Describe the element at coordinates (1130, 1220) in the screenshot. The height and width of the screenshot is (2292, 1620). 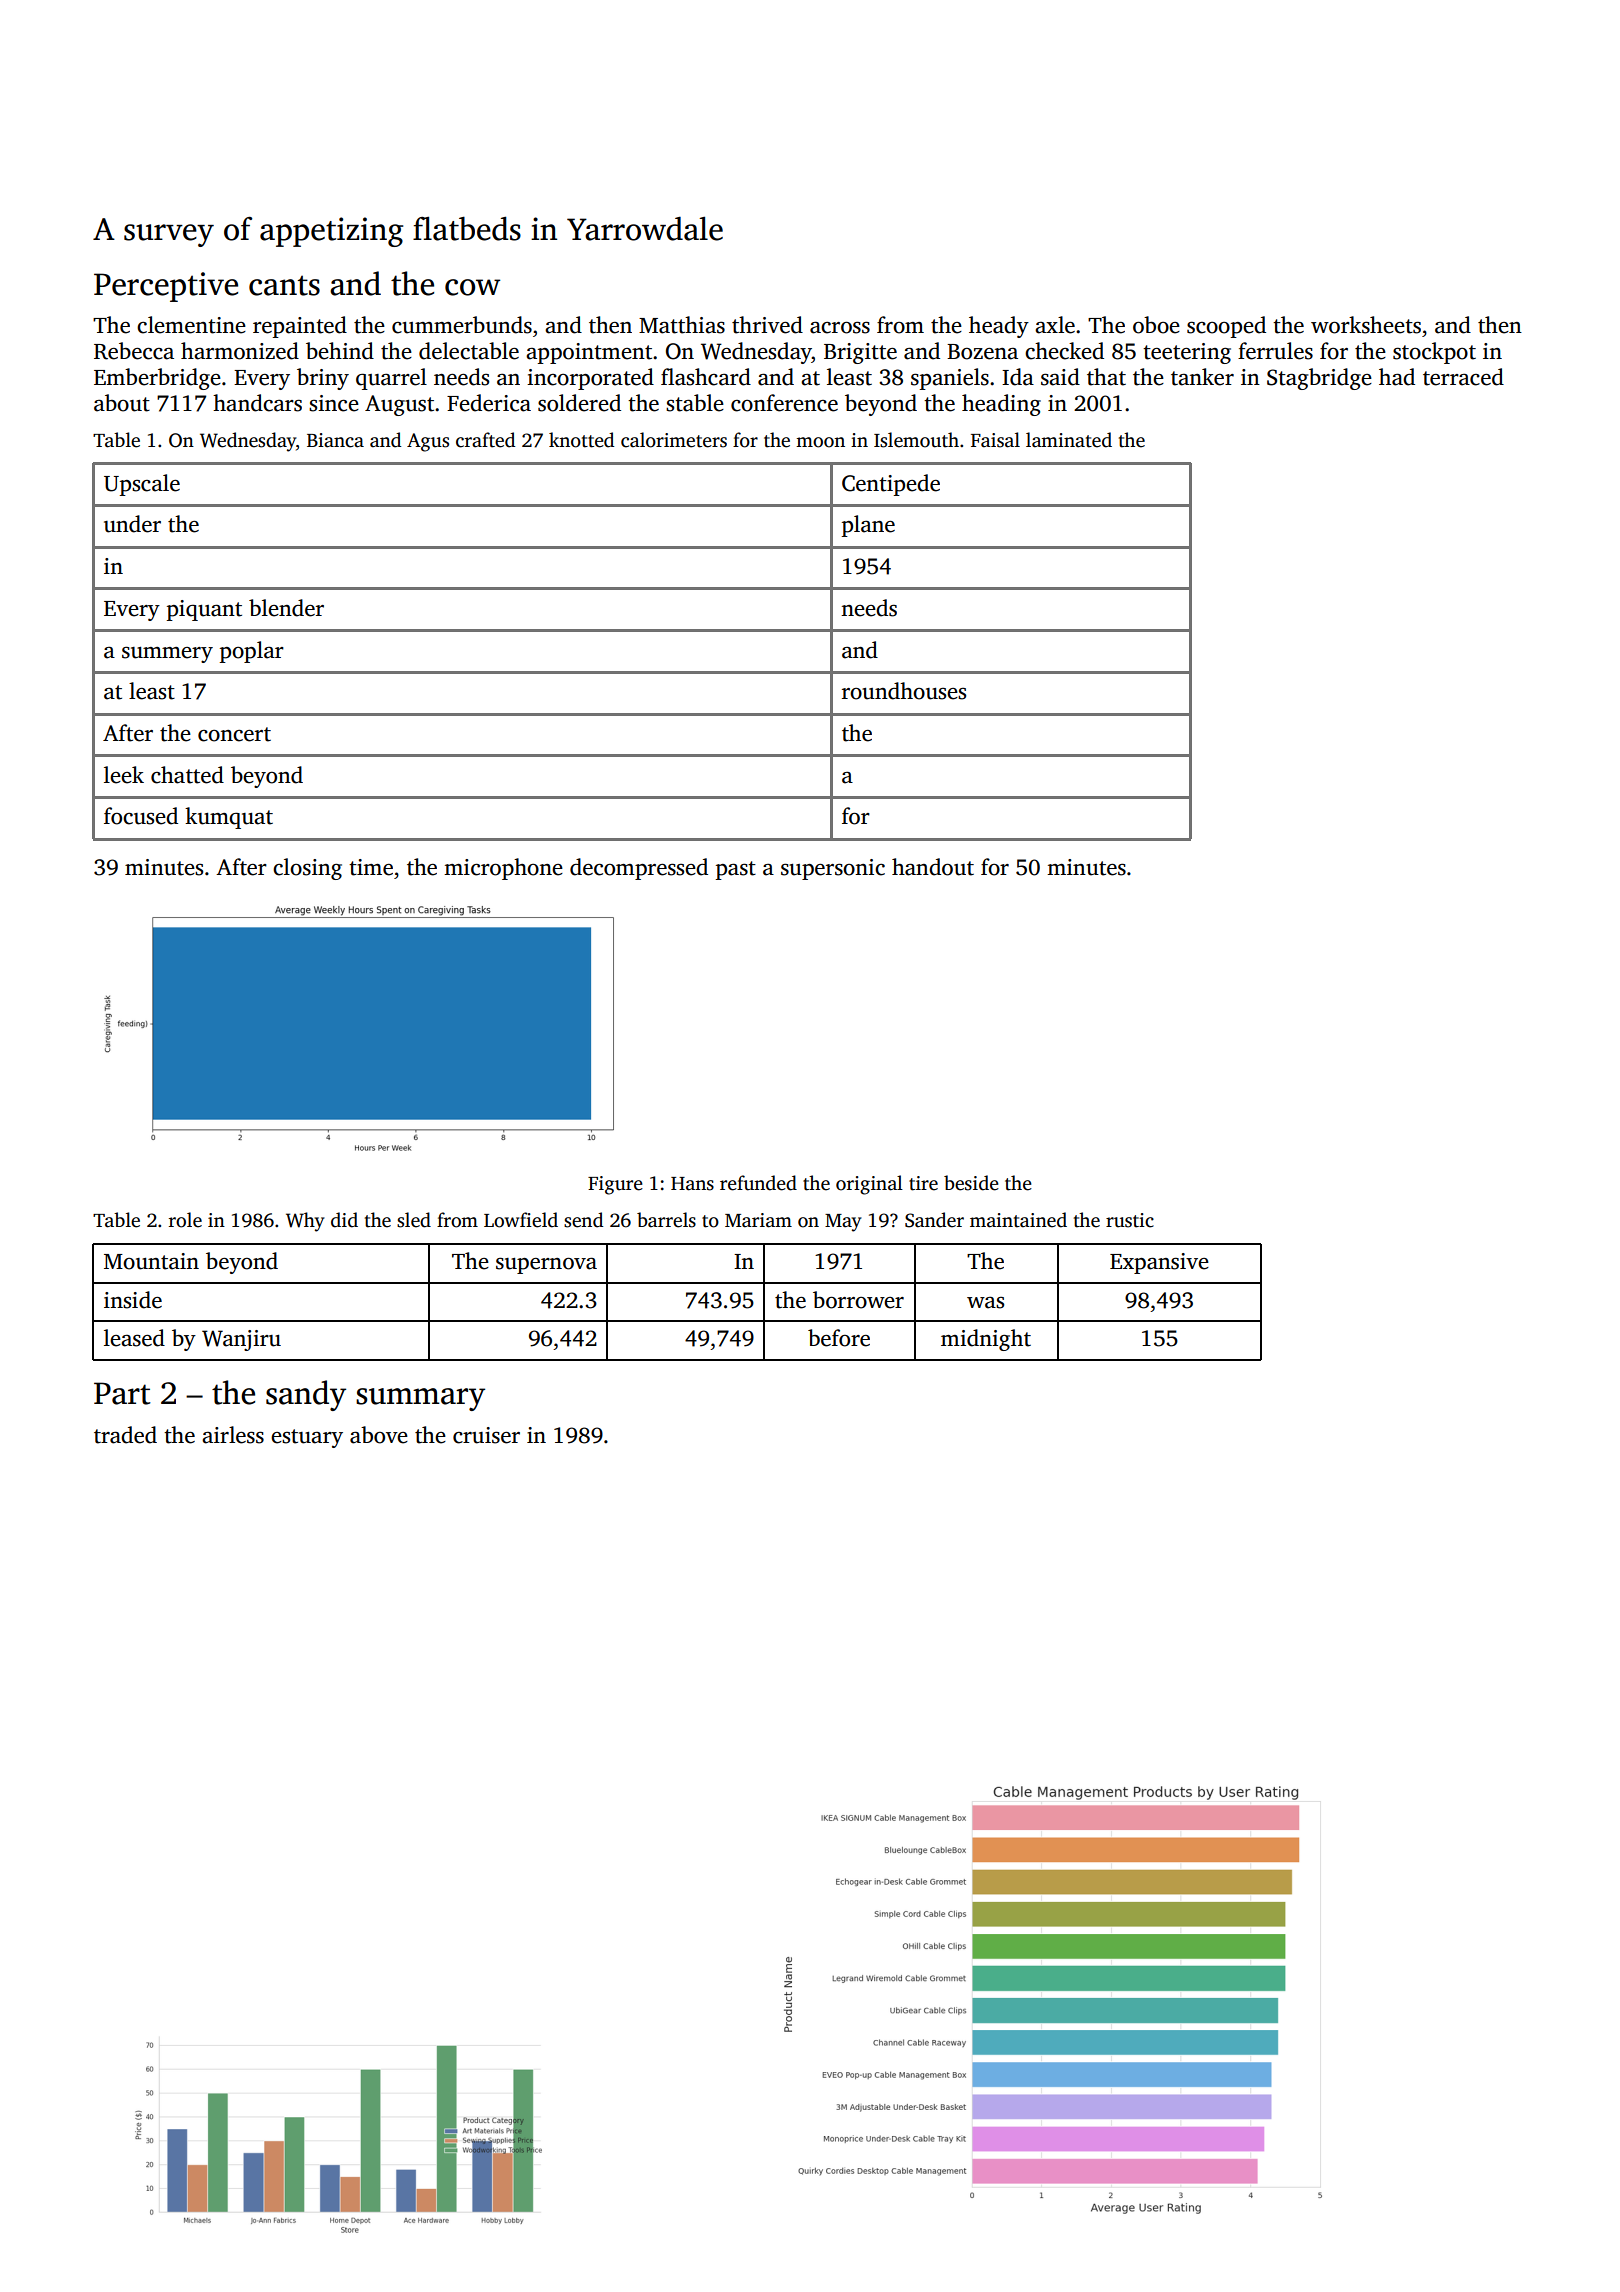
I see `rustic` at that location.
